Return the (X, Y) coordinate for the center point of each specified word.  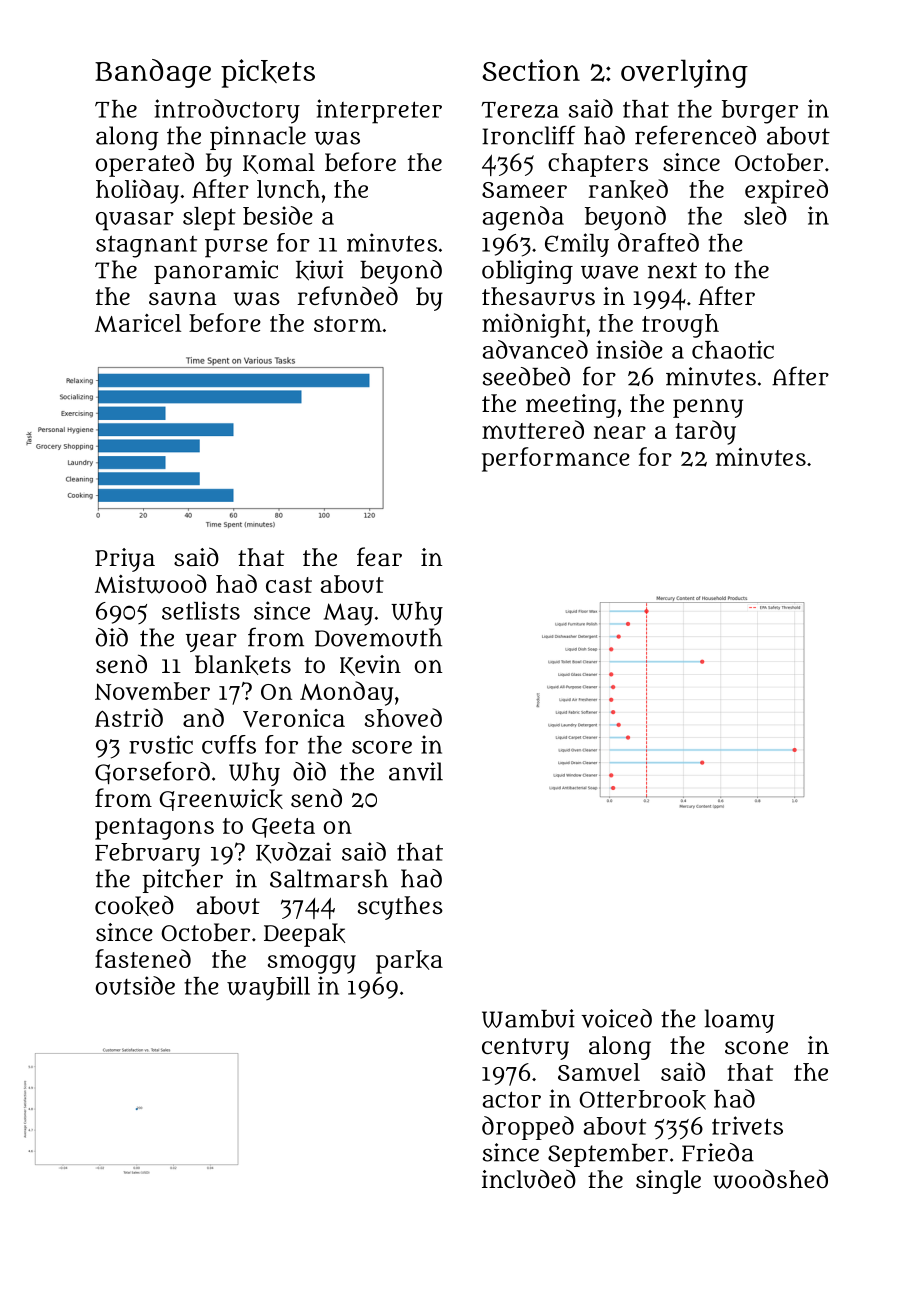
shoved (403, 717)
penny (708, 408)
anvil (416, 771)
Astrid (129, 717)
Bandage (153, 73)
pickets (268, 73)
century (525, 1049)
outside (135, 985)
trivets (747, 1125)
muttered (533, 429)
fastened (143, 958)
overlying (684, 73)
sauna (183, 299)
